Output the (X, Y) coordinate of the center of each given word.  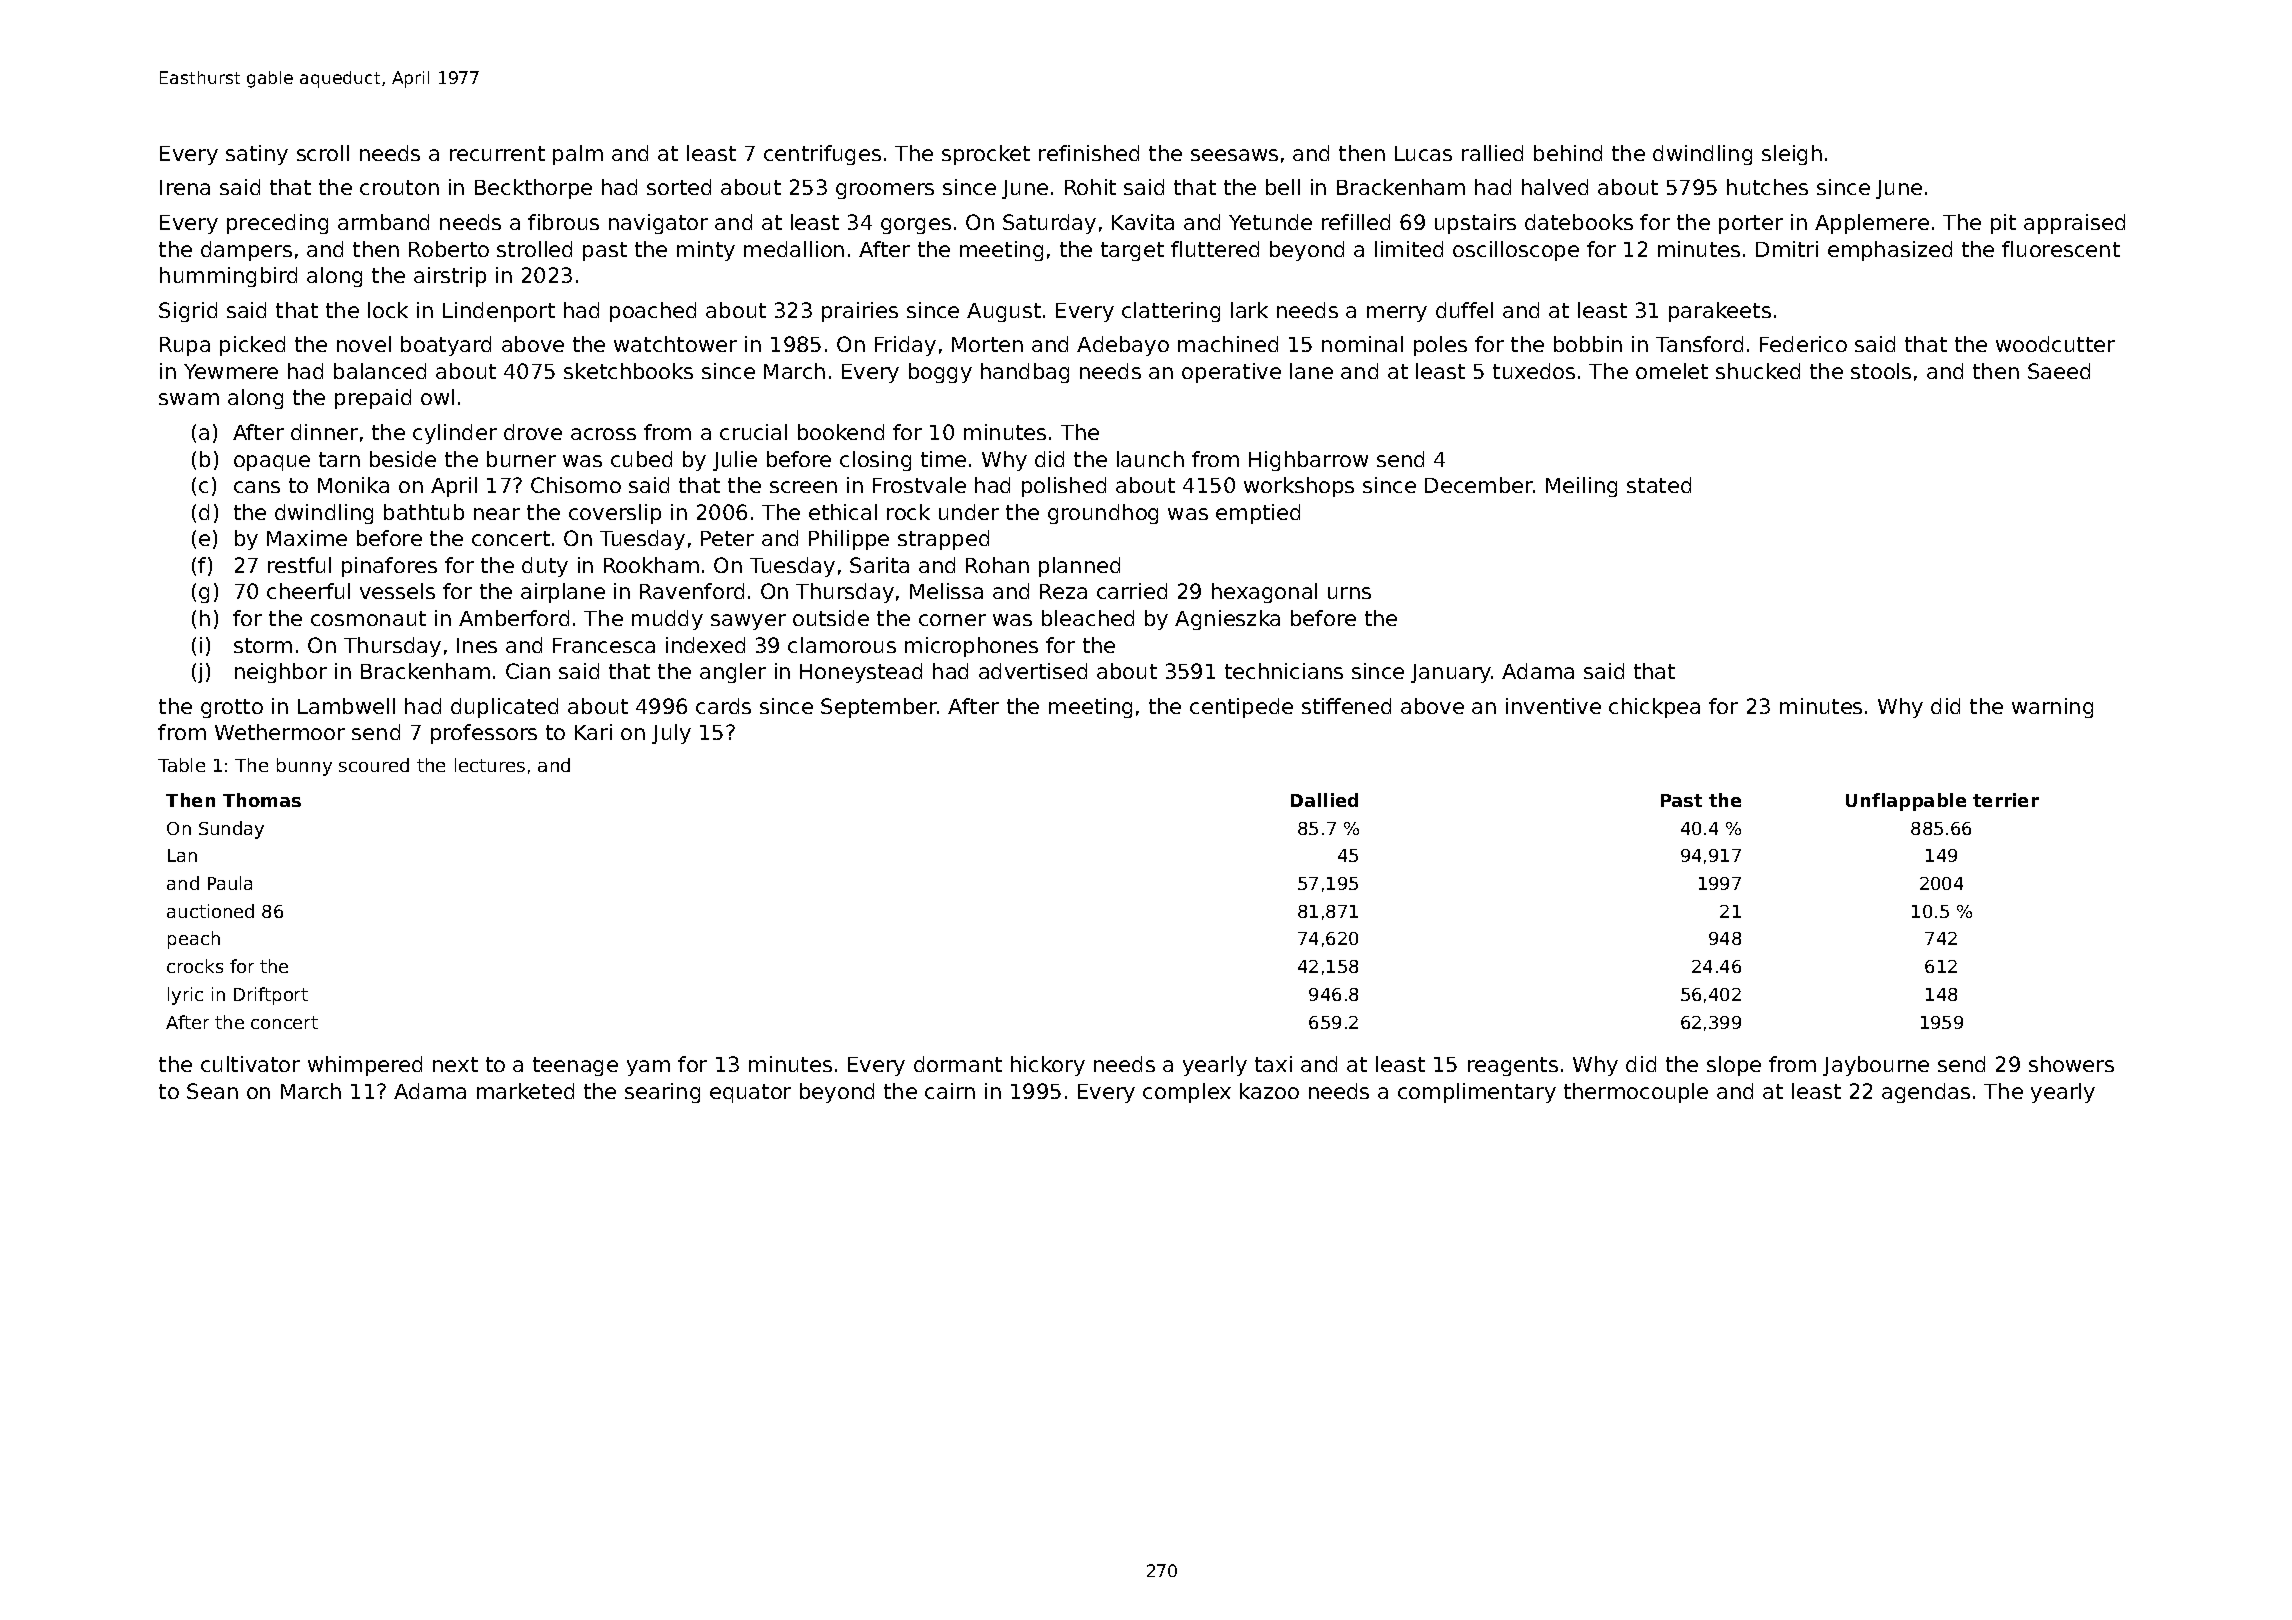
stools (1881, 371)
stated (1659, 485)
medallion (794, 249)
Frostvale (919, 485)
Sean (212, 1091)
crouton (399, 187)
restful (299, 565)
